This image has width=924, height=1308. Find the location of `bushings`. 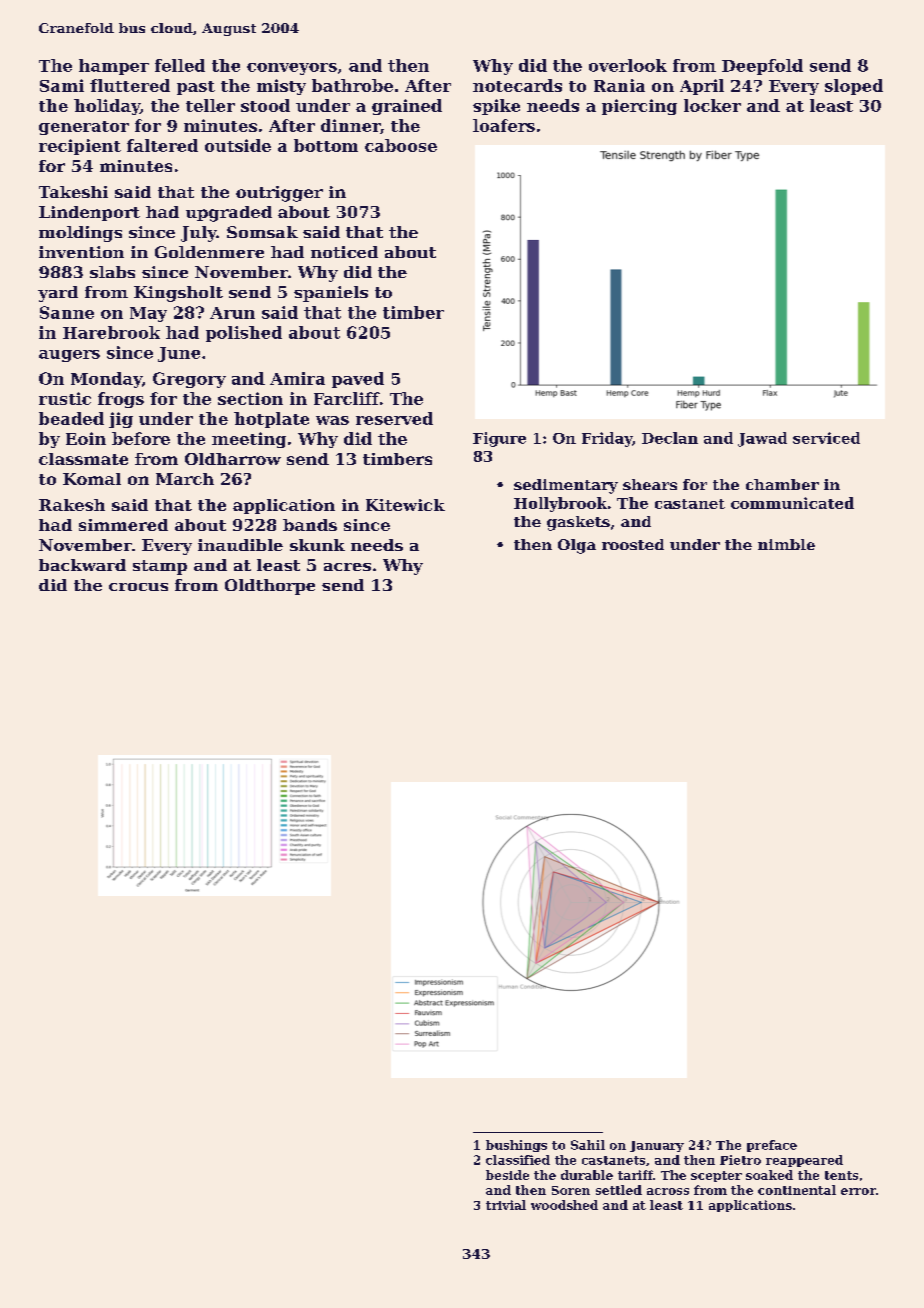

bushings is located at coordinates (516, 1146).
